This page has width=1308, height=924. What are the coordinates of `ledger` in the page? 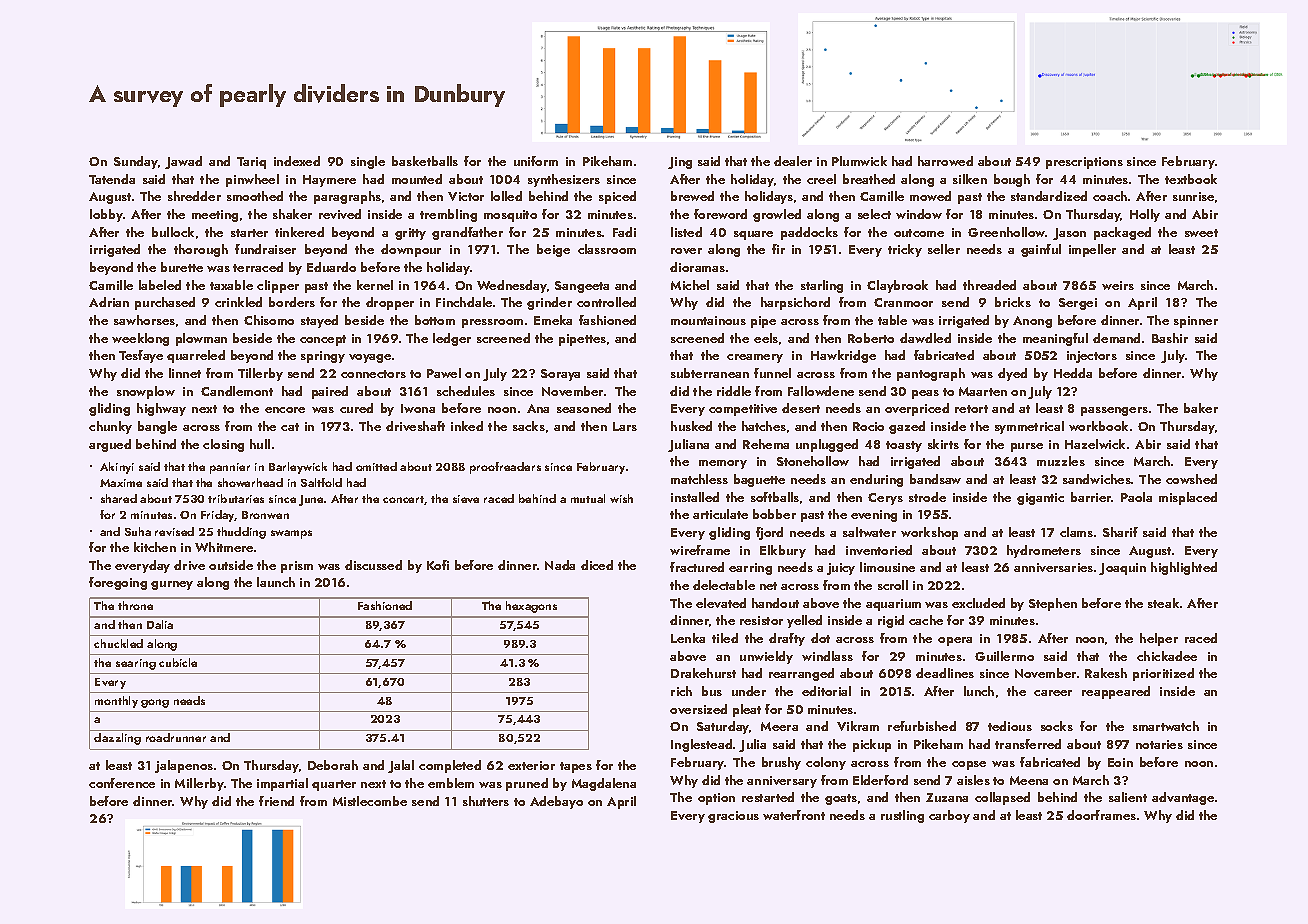 It's located at (452, 339).
